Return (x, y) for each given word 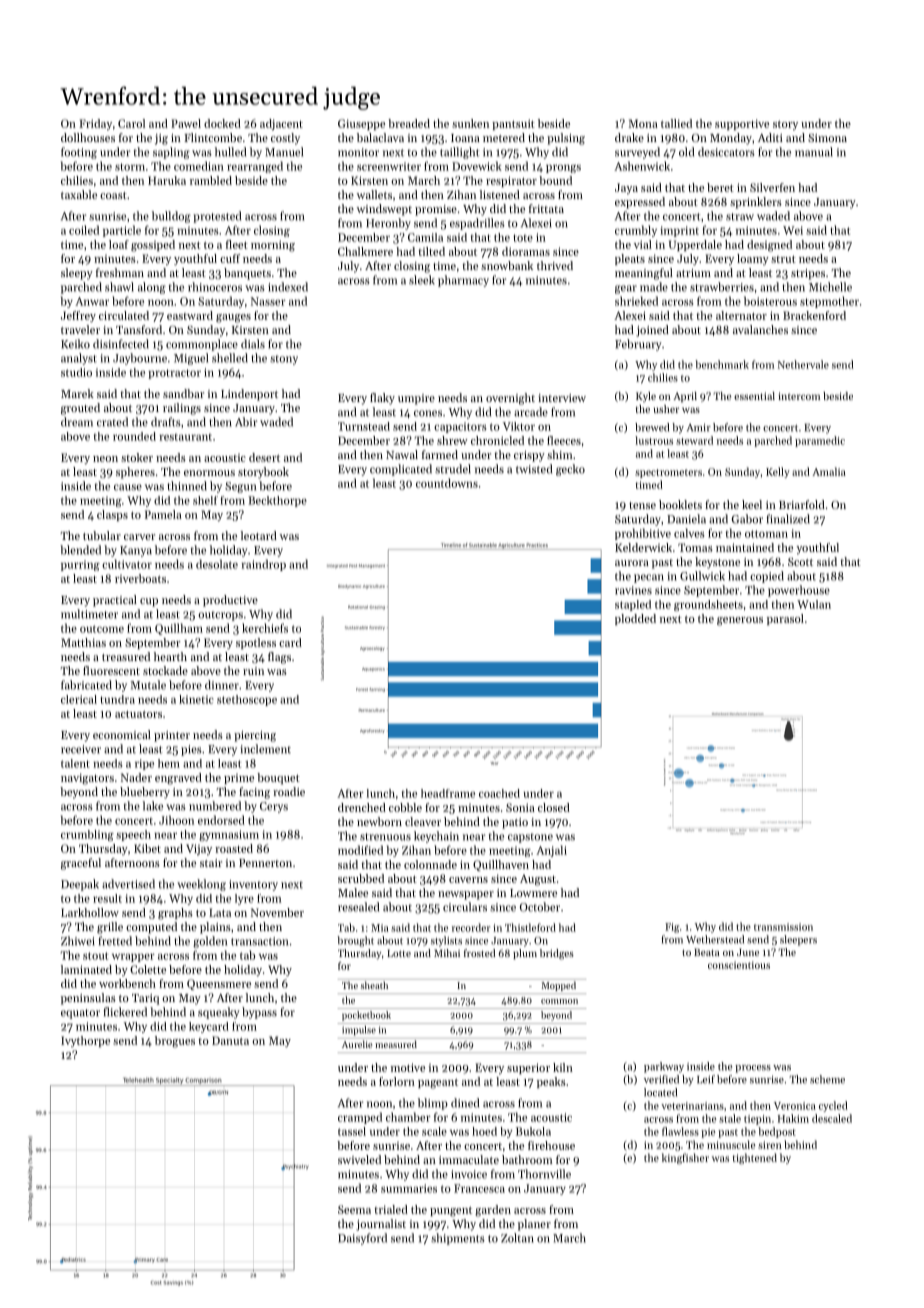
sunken (470, 123)
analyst (79, 359)
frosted (479, 953)
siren (770, 1145)
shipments (458, 1239)
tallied (676, 123)
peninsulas (88, 999)
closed (554, 807)
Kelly (778, 472)
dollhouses (88, 137)
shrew (452, 440)
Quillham (179, 629)
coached (499, 793)
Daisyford (362, 1239)
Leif (706, 1079)
